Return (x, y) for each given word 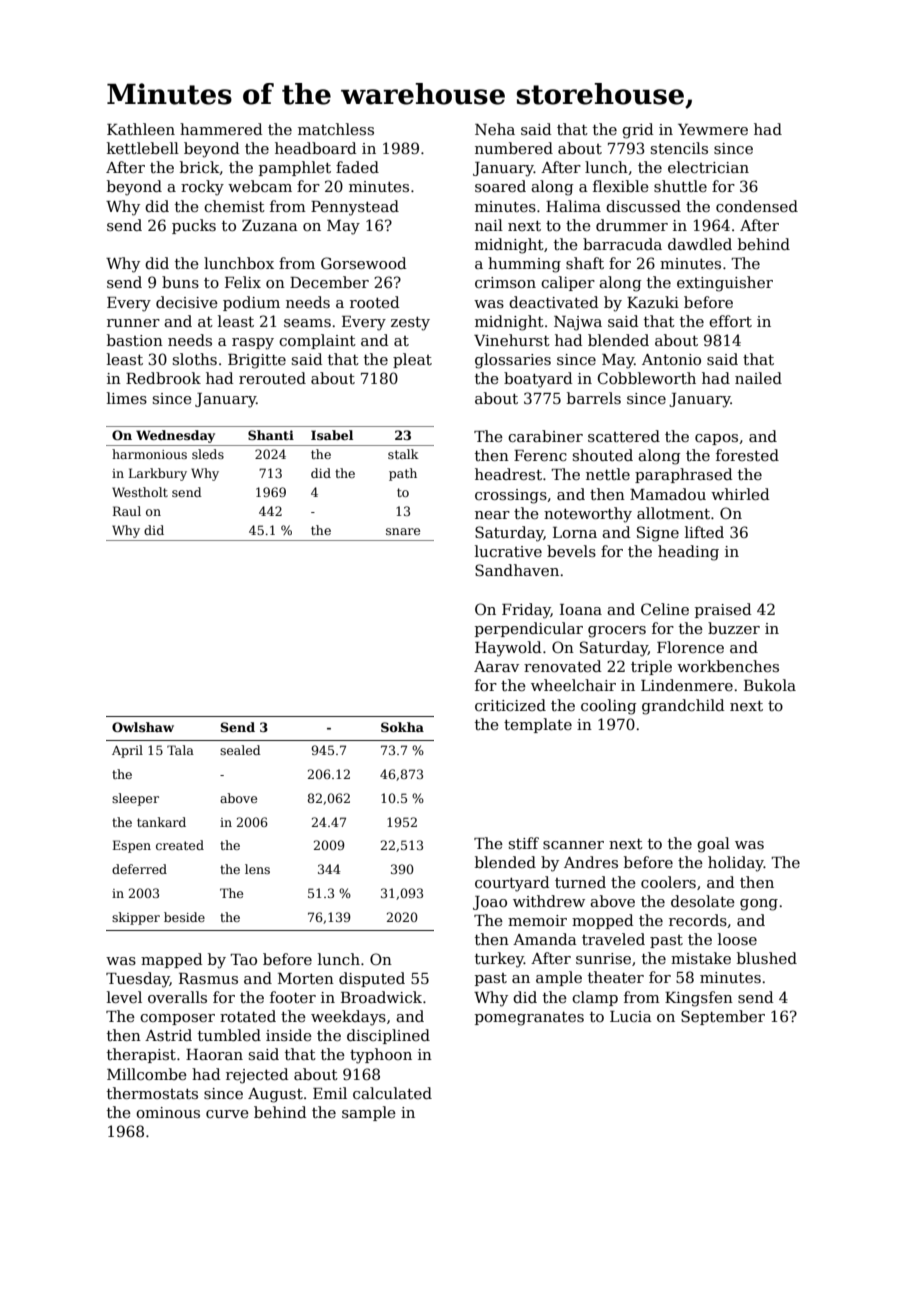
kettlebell (143, 148)
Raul (127, 511)
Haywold (508, 649)
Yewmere (713, 129)
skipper (136, 918)
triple (651, 667)
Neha (495, 129)
